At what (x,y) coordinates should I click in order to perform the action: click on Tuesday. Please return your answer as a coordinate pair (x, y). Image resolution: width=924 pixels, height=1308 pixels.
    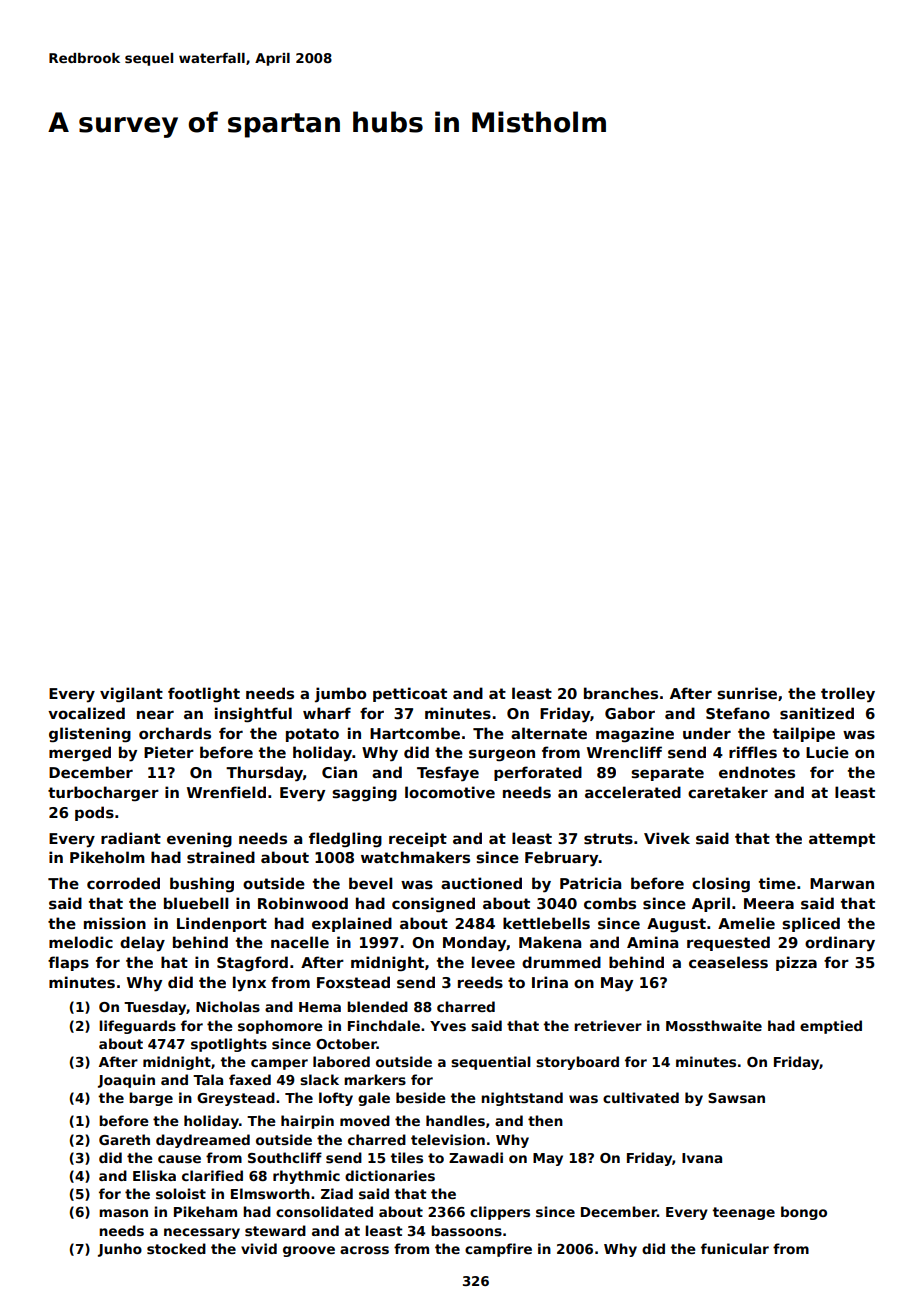
    Looking at the image, I should click on (155, 1008).
